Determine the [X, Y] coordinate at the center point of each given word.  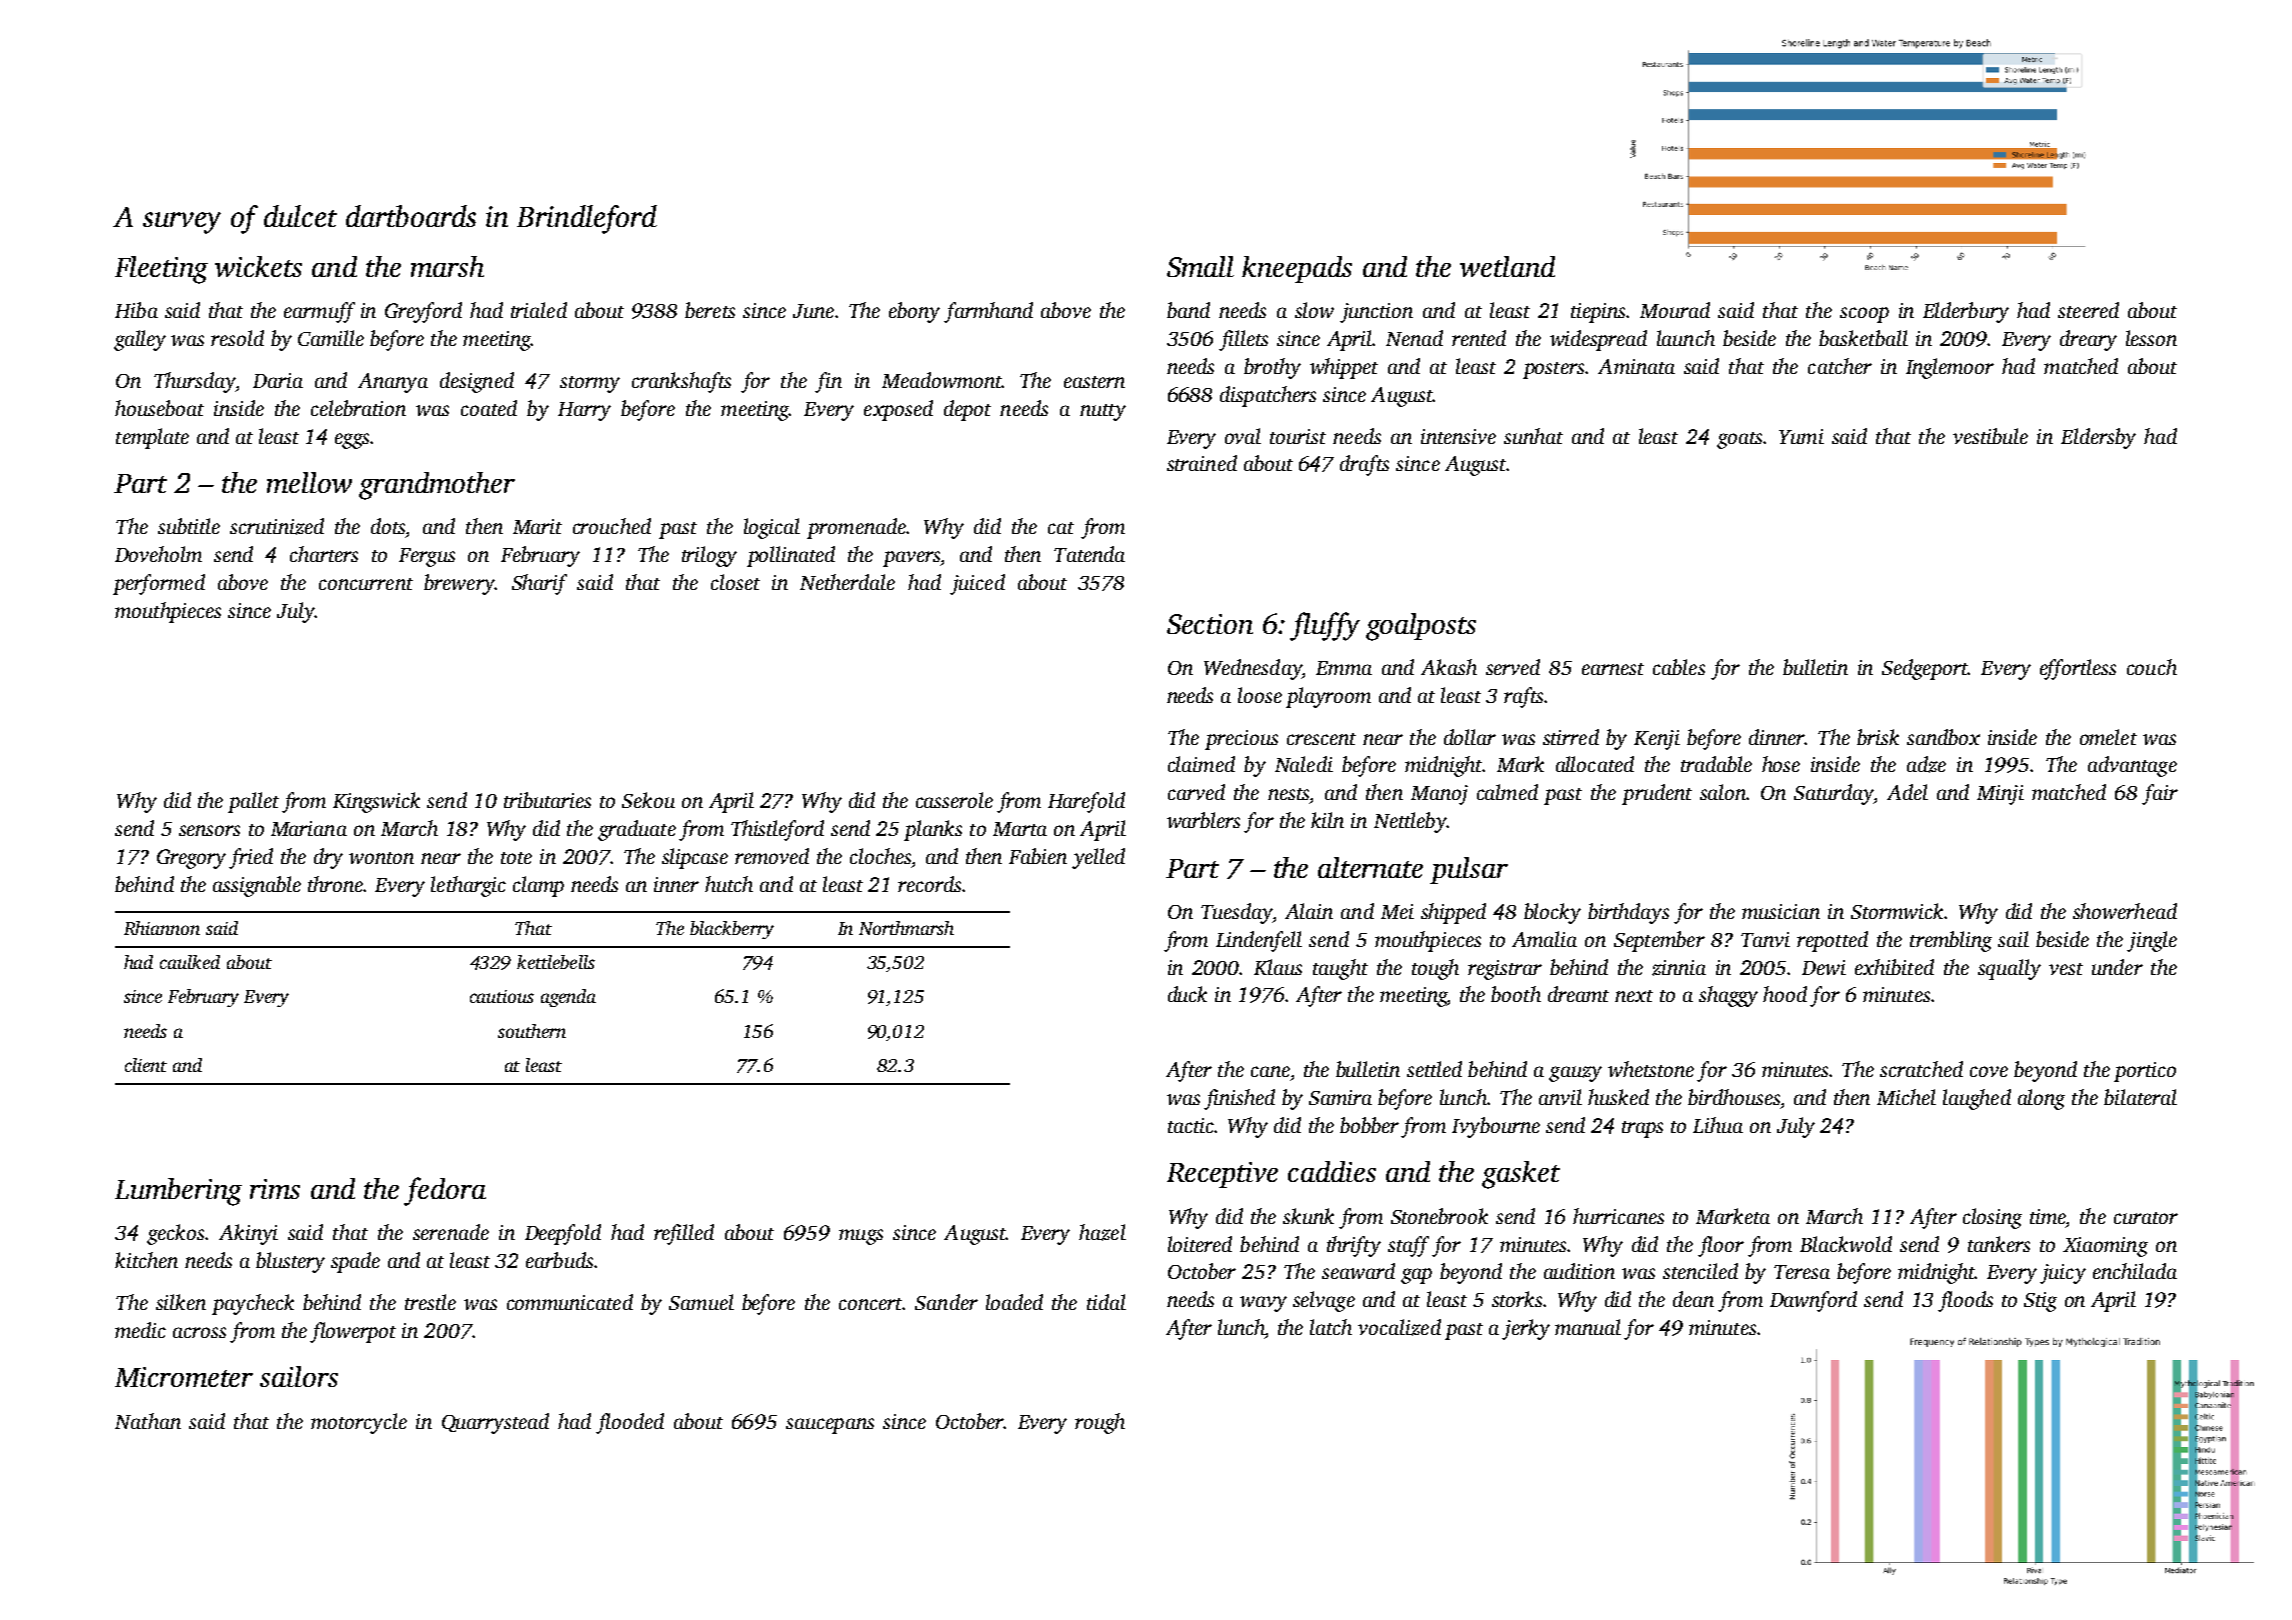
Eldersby [2098, 438]
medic [140, 1330]
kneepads [1297, 269]
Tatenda [1089, 554]
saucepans [830, 1426]
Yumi [1801, 436]
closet [735, 582]
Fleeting [161, 270]
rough [1100, 1423]
